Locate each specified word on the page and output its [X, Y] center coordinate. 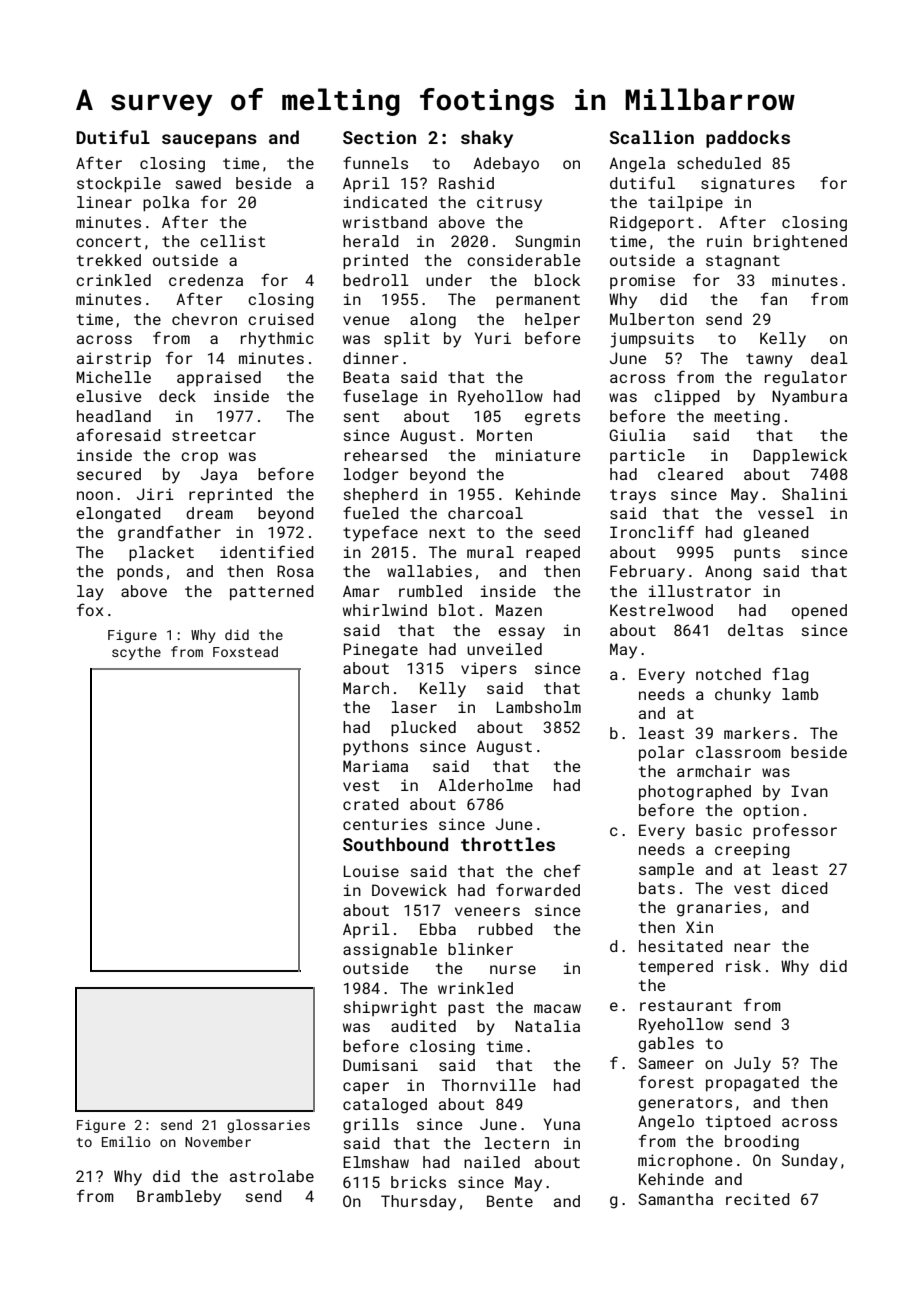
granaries [719, 909]
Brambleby [179, 1198]
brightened [800, 243]
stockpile [119, 184]
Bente [510, 1201]
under [449, 280]
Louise [371, 871]
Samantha [675, 1199]
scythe [136, 653]
